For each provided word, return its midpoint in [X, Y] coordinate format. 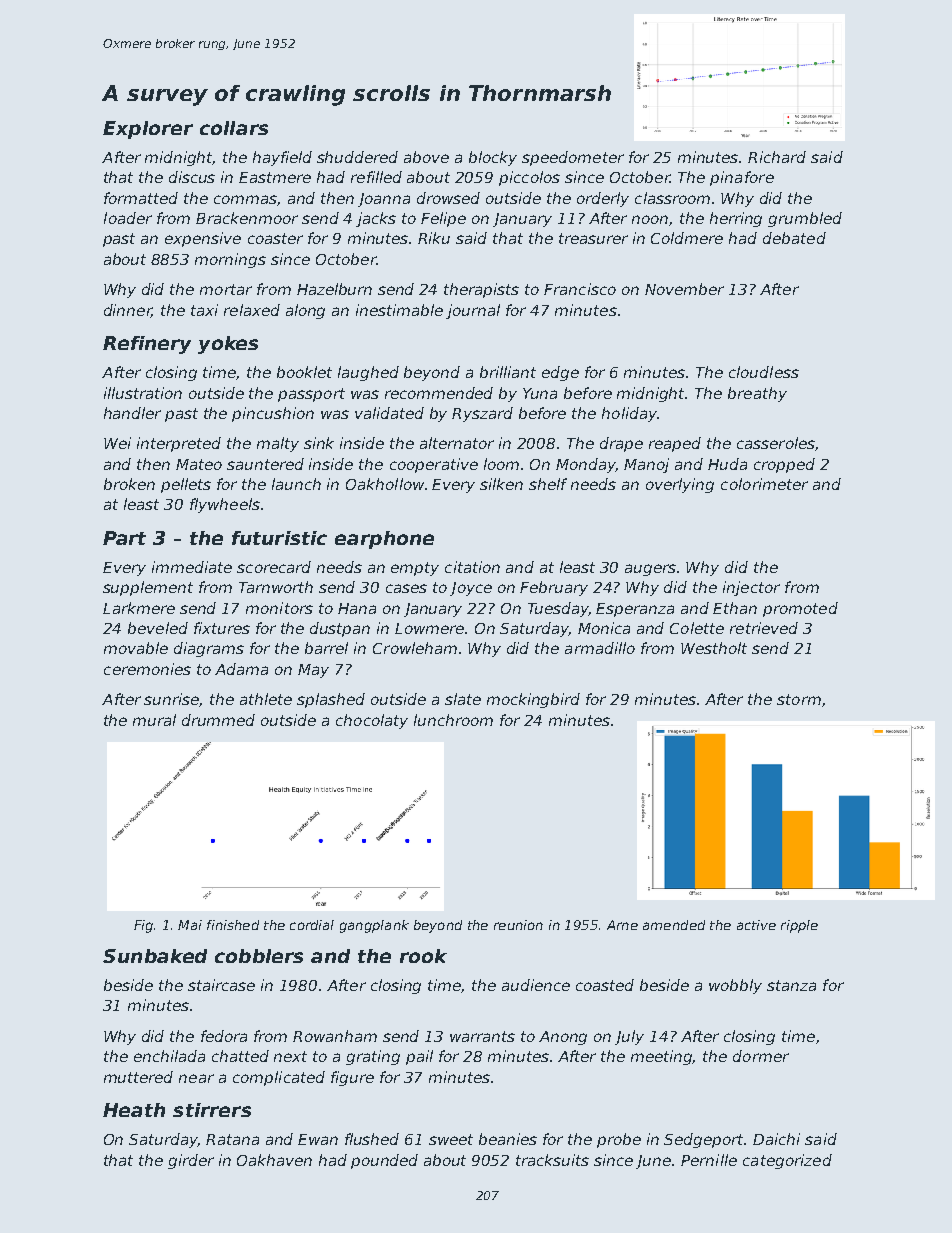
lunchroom [453, 720]
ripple [799, 926]
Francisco [580, 289]
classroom [672, 198]
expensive [203, 239]
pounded [384, 1161]
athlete [266, 699]
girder [191, 1161]
